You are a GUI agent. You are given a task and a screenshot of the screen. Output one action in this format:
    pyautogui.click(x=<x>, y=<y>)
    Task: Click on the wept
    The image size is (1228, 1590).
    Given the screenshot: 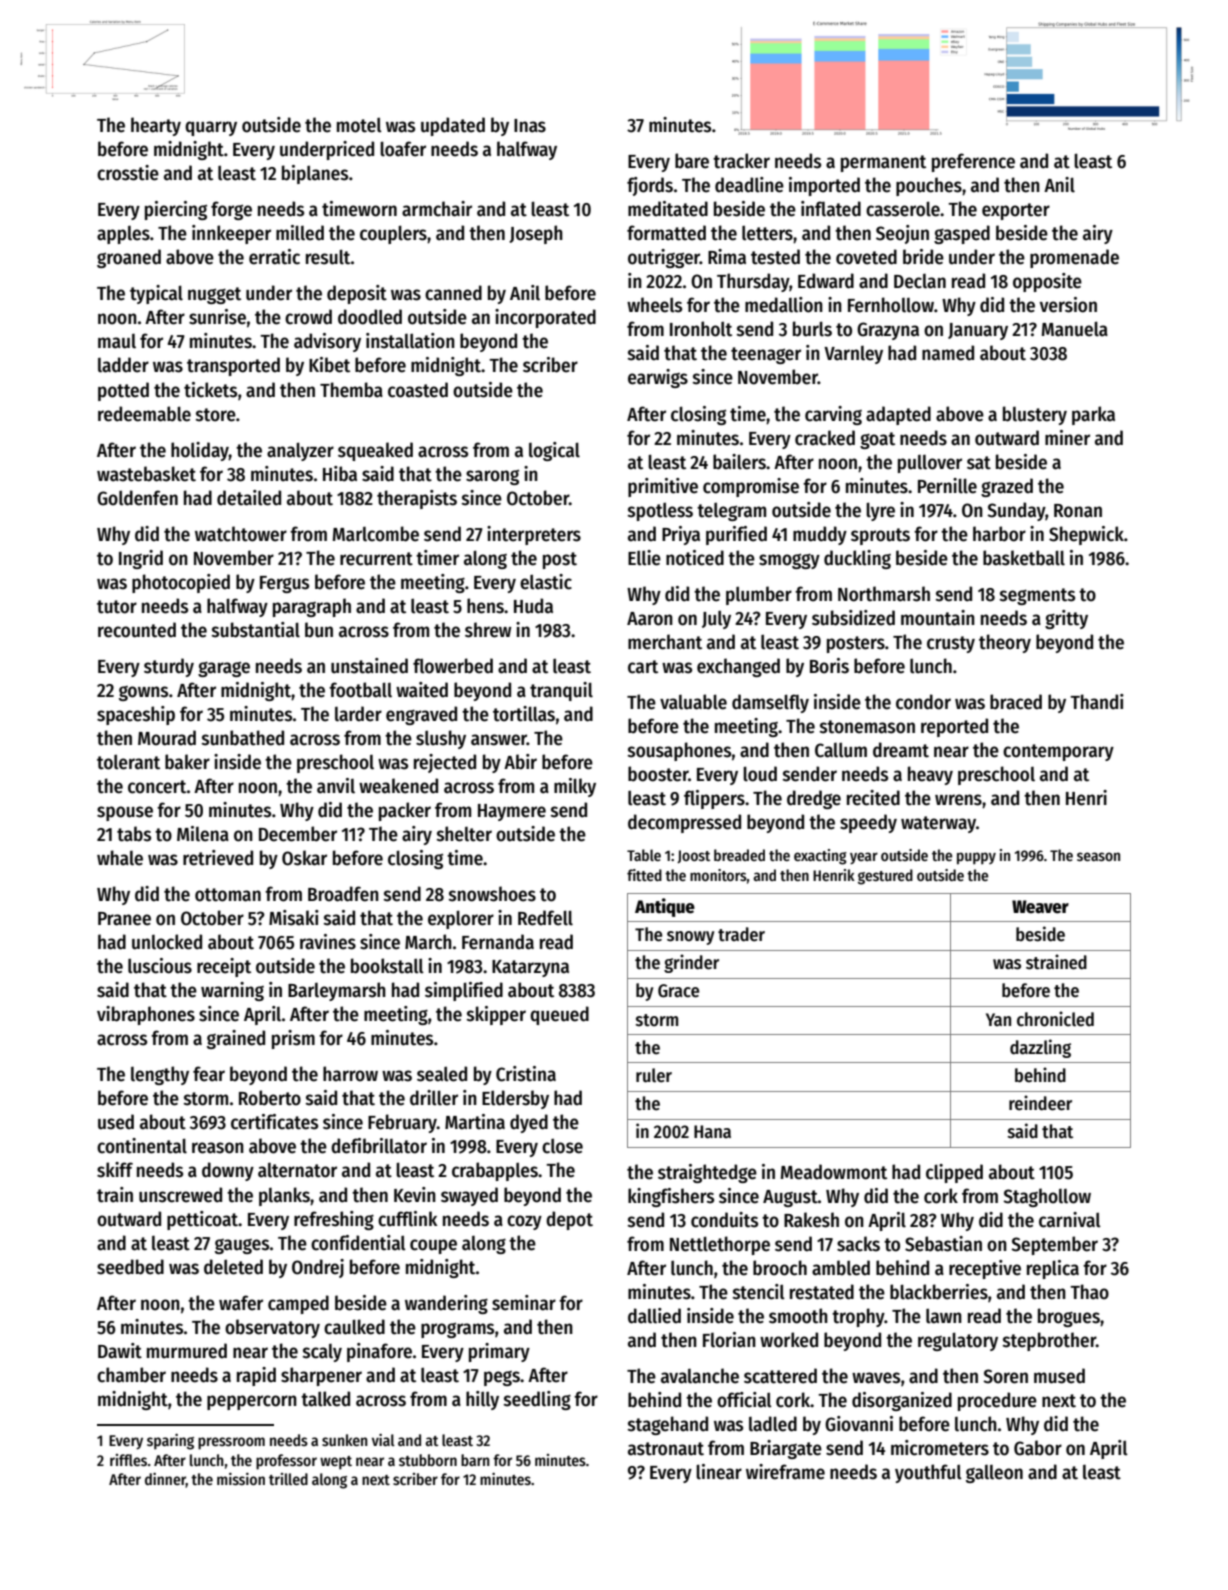 What is the action you would take?
    pyautogui.click(x=336, y=1463)
